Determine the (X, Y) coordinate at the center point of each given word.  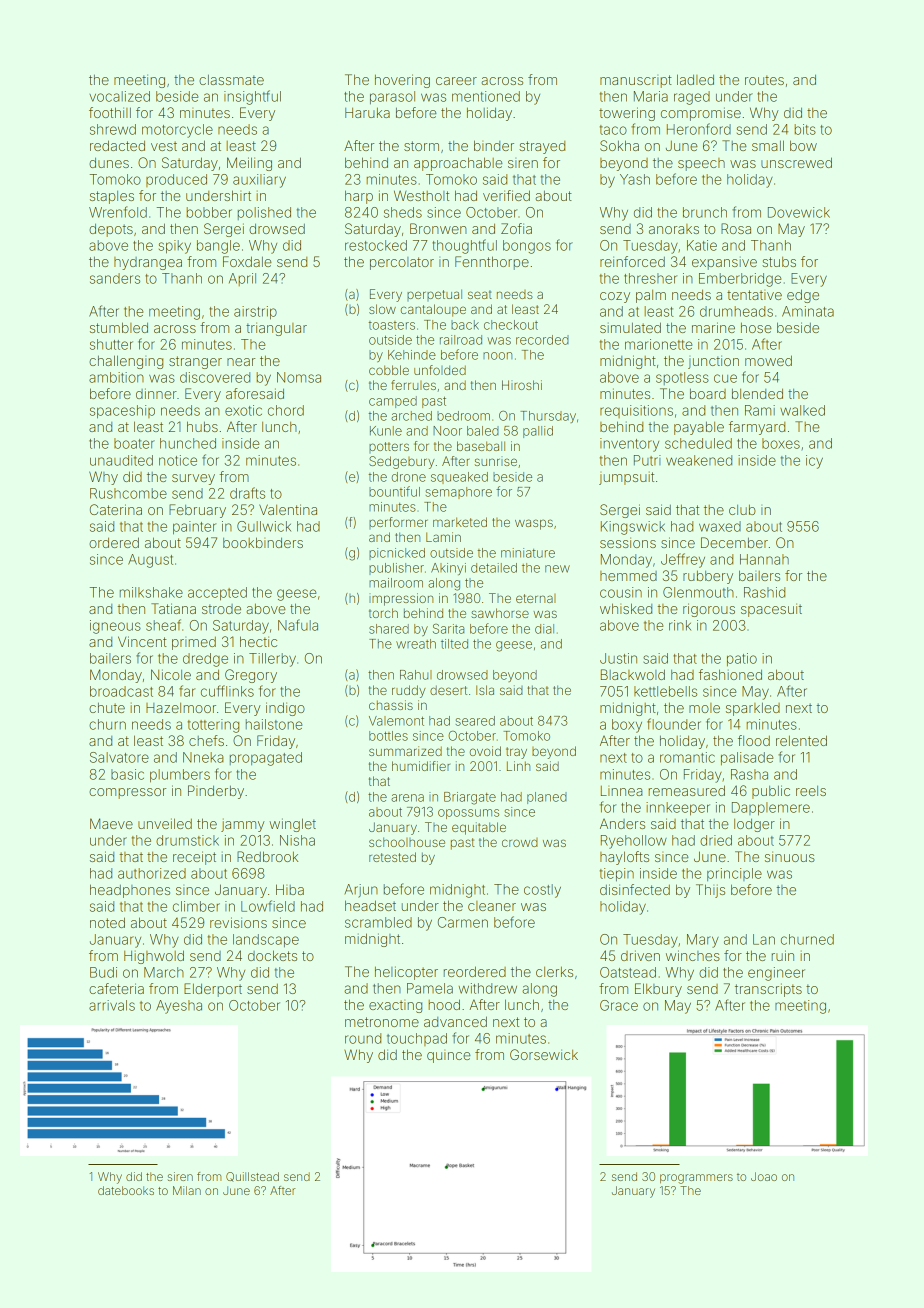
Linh (518, 766)
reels (811, 790)
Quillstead (252, 1177)
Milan (187, 1190)
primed (194, 643)
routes (764, 80)
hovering (402, 81)
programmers (696, 1179)
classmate (231, 80)
